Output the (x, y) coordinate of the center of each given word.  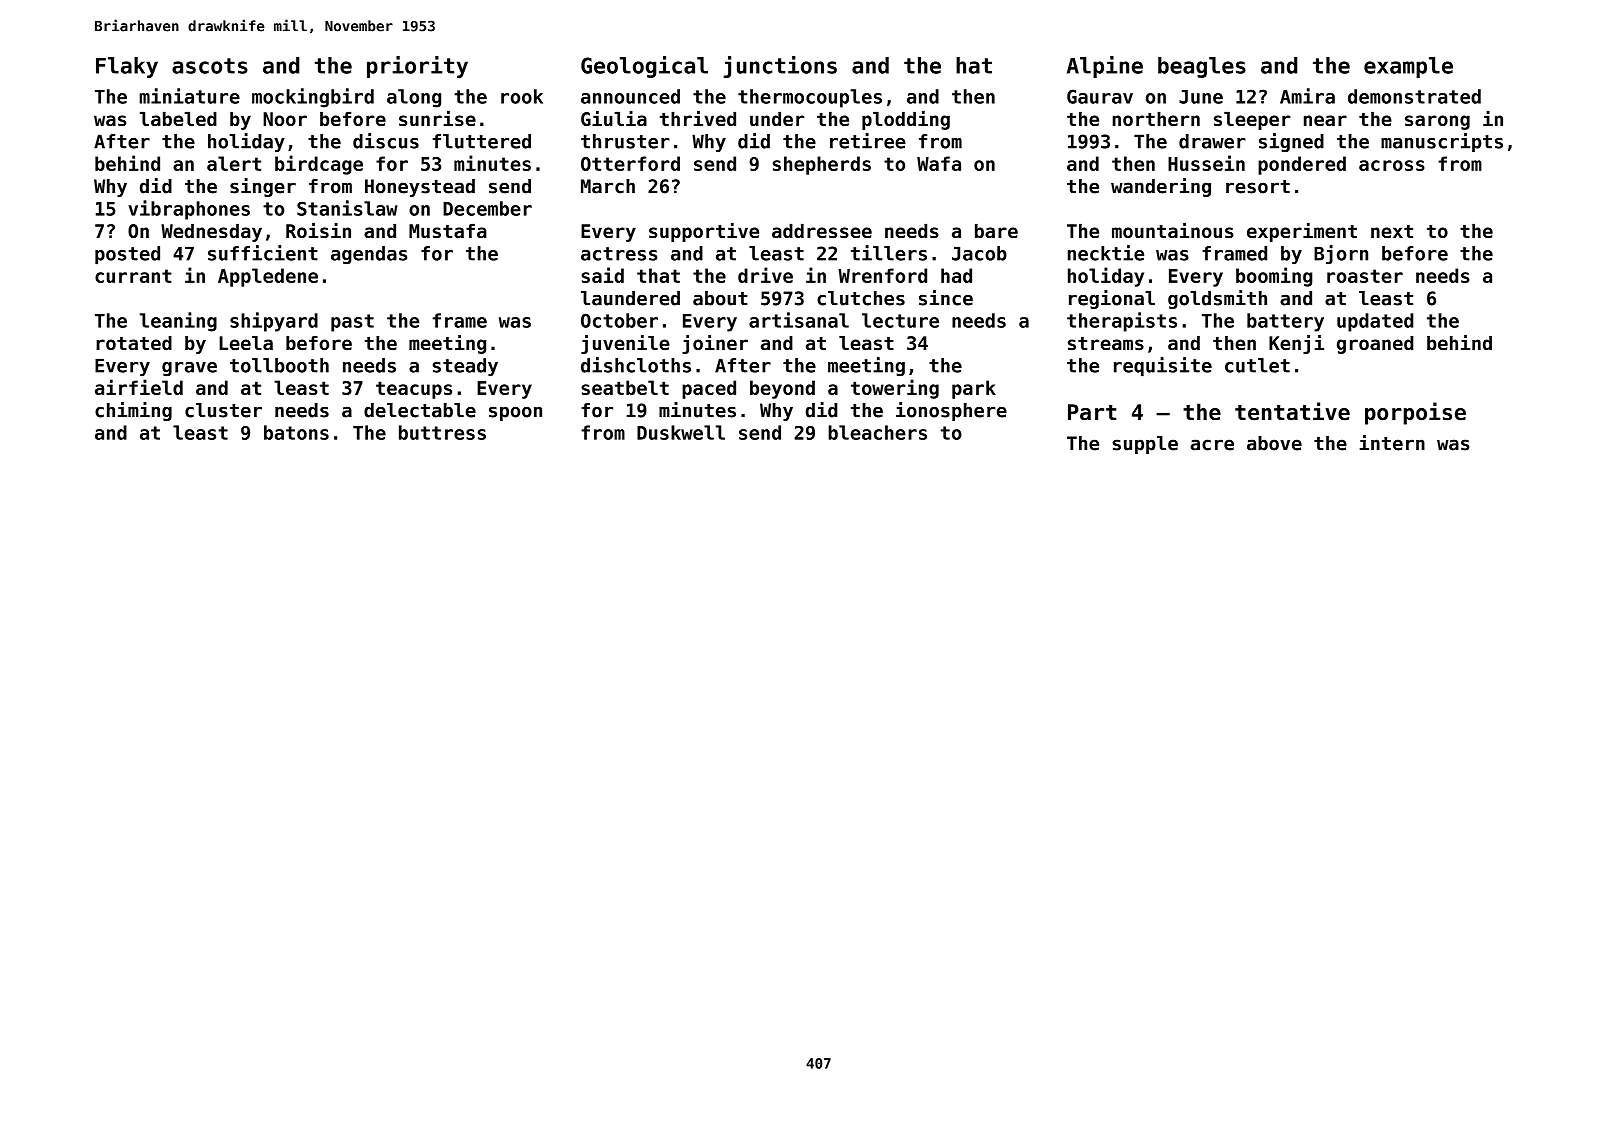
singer (263, 187)
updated (1375, 322)
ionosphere (951, 411)
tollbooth (279, 365)
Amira (1307, 96)
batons (296, 432)
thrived (698, 118)
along (414, 98)
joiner (715, 344)
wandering (1161, 187)
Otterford (630, 163)
